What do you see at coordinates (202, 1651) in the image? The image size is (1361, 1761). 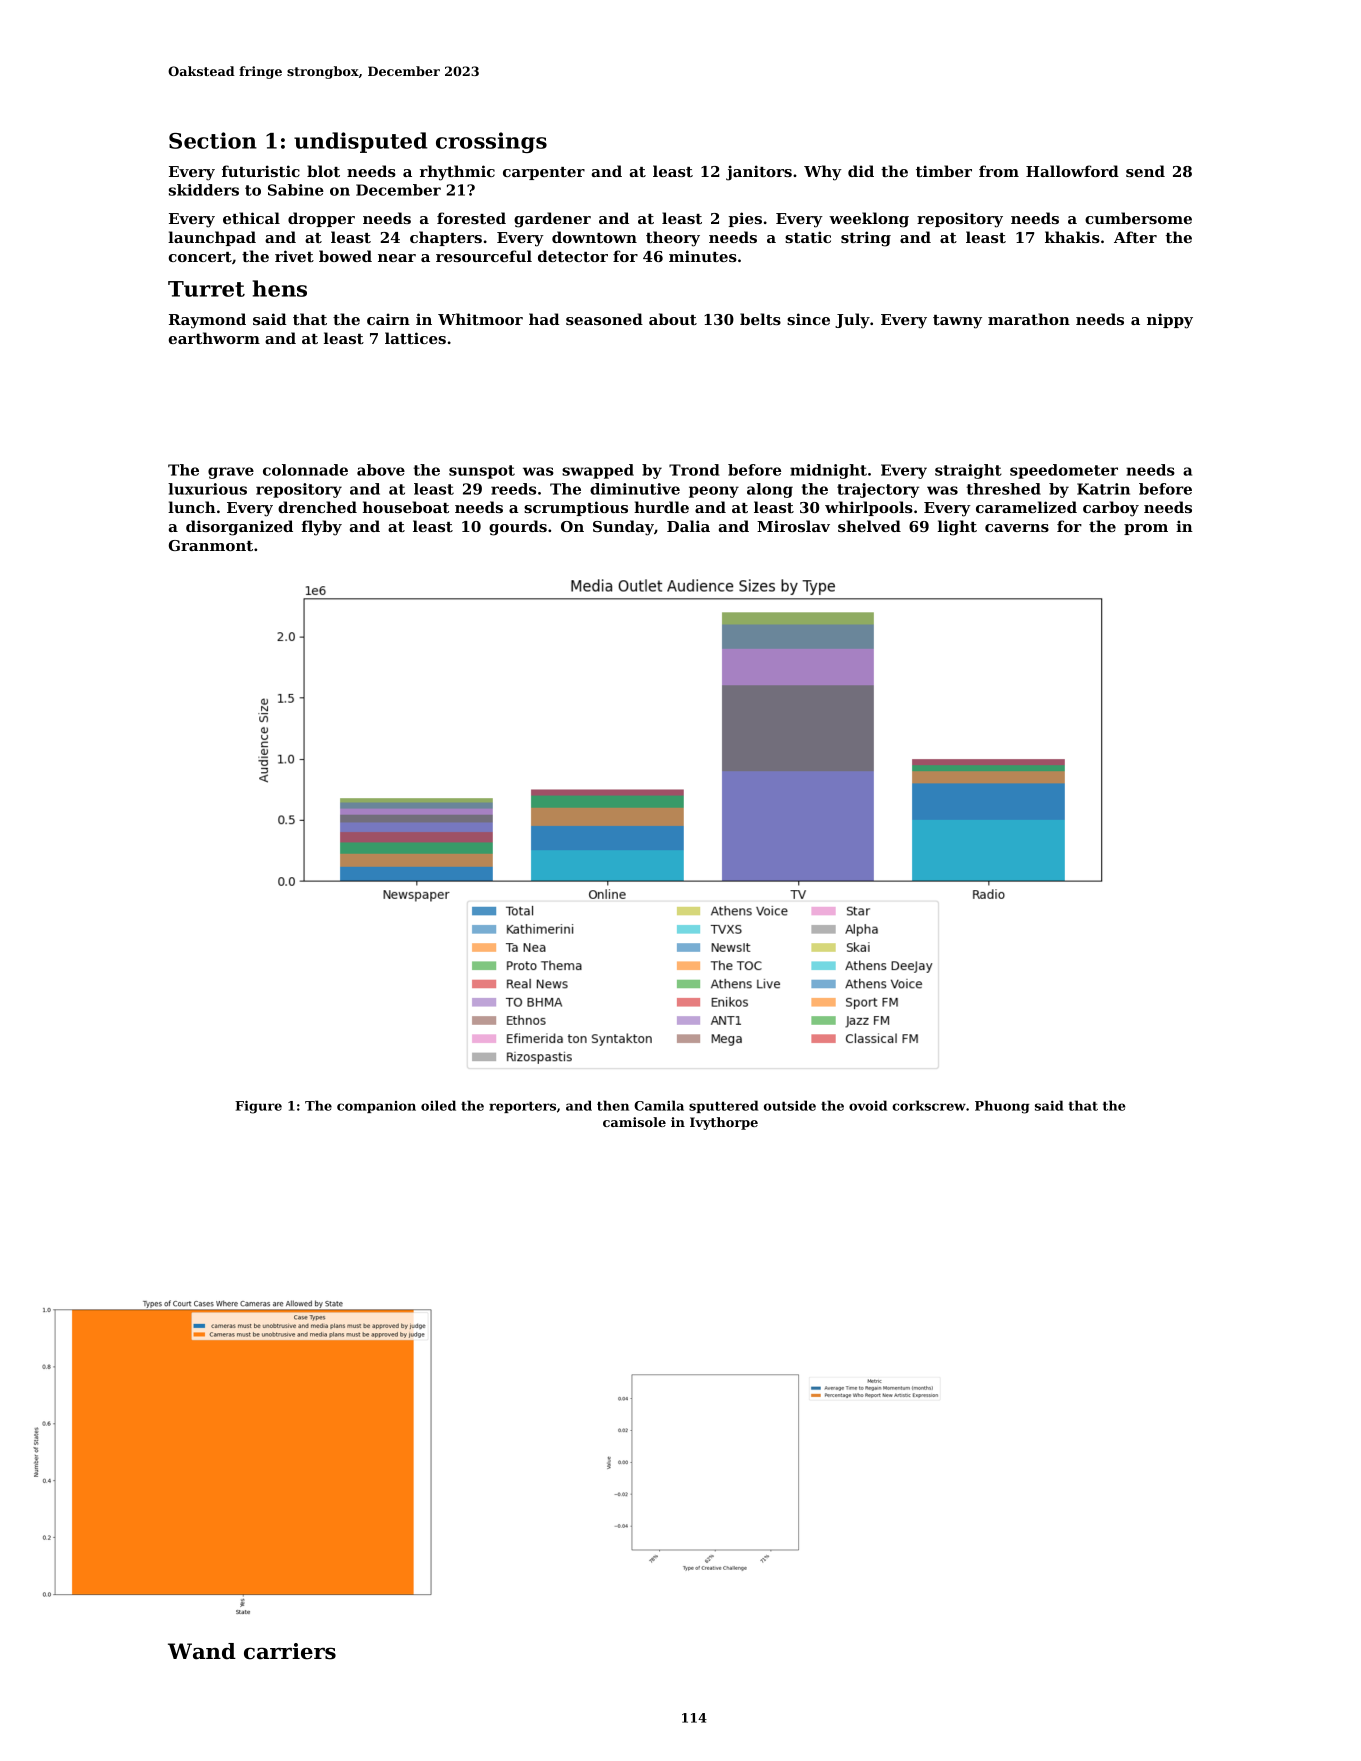 I see `Wand` at bounding box center [202, 1651].
